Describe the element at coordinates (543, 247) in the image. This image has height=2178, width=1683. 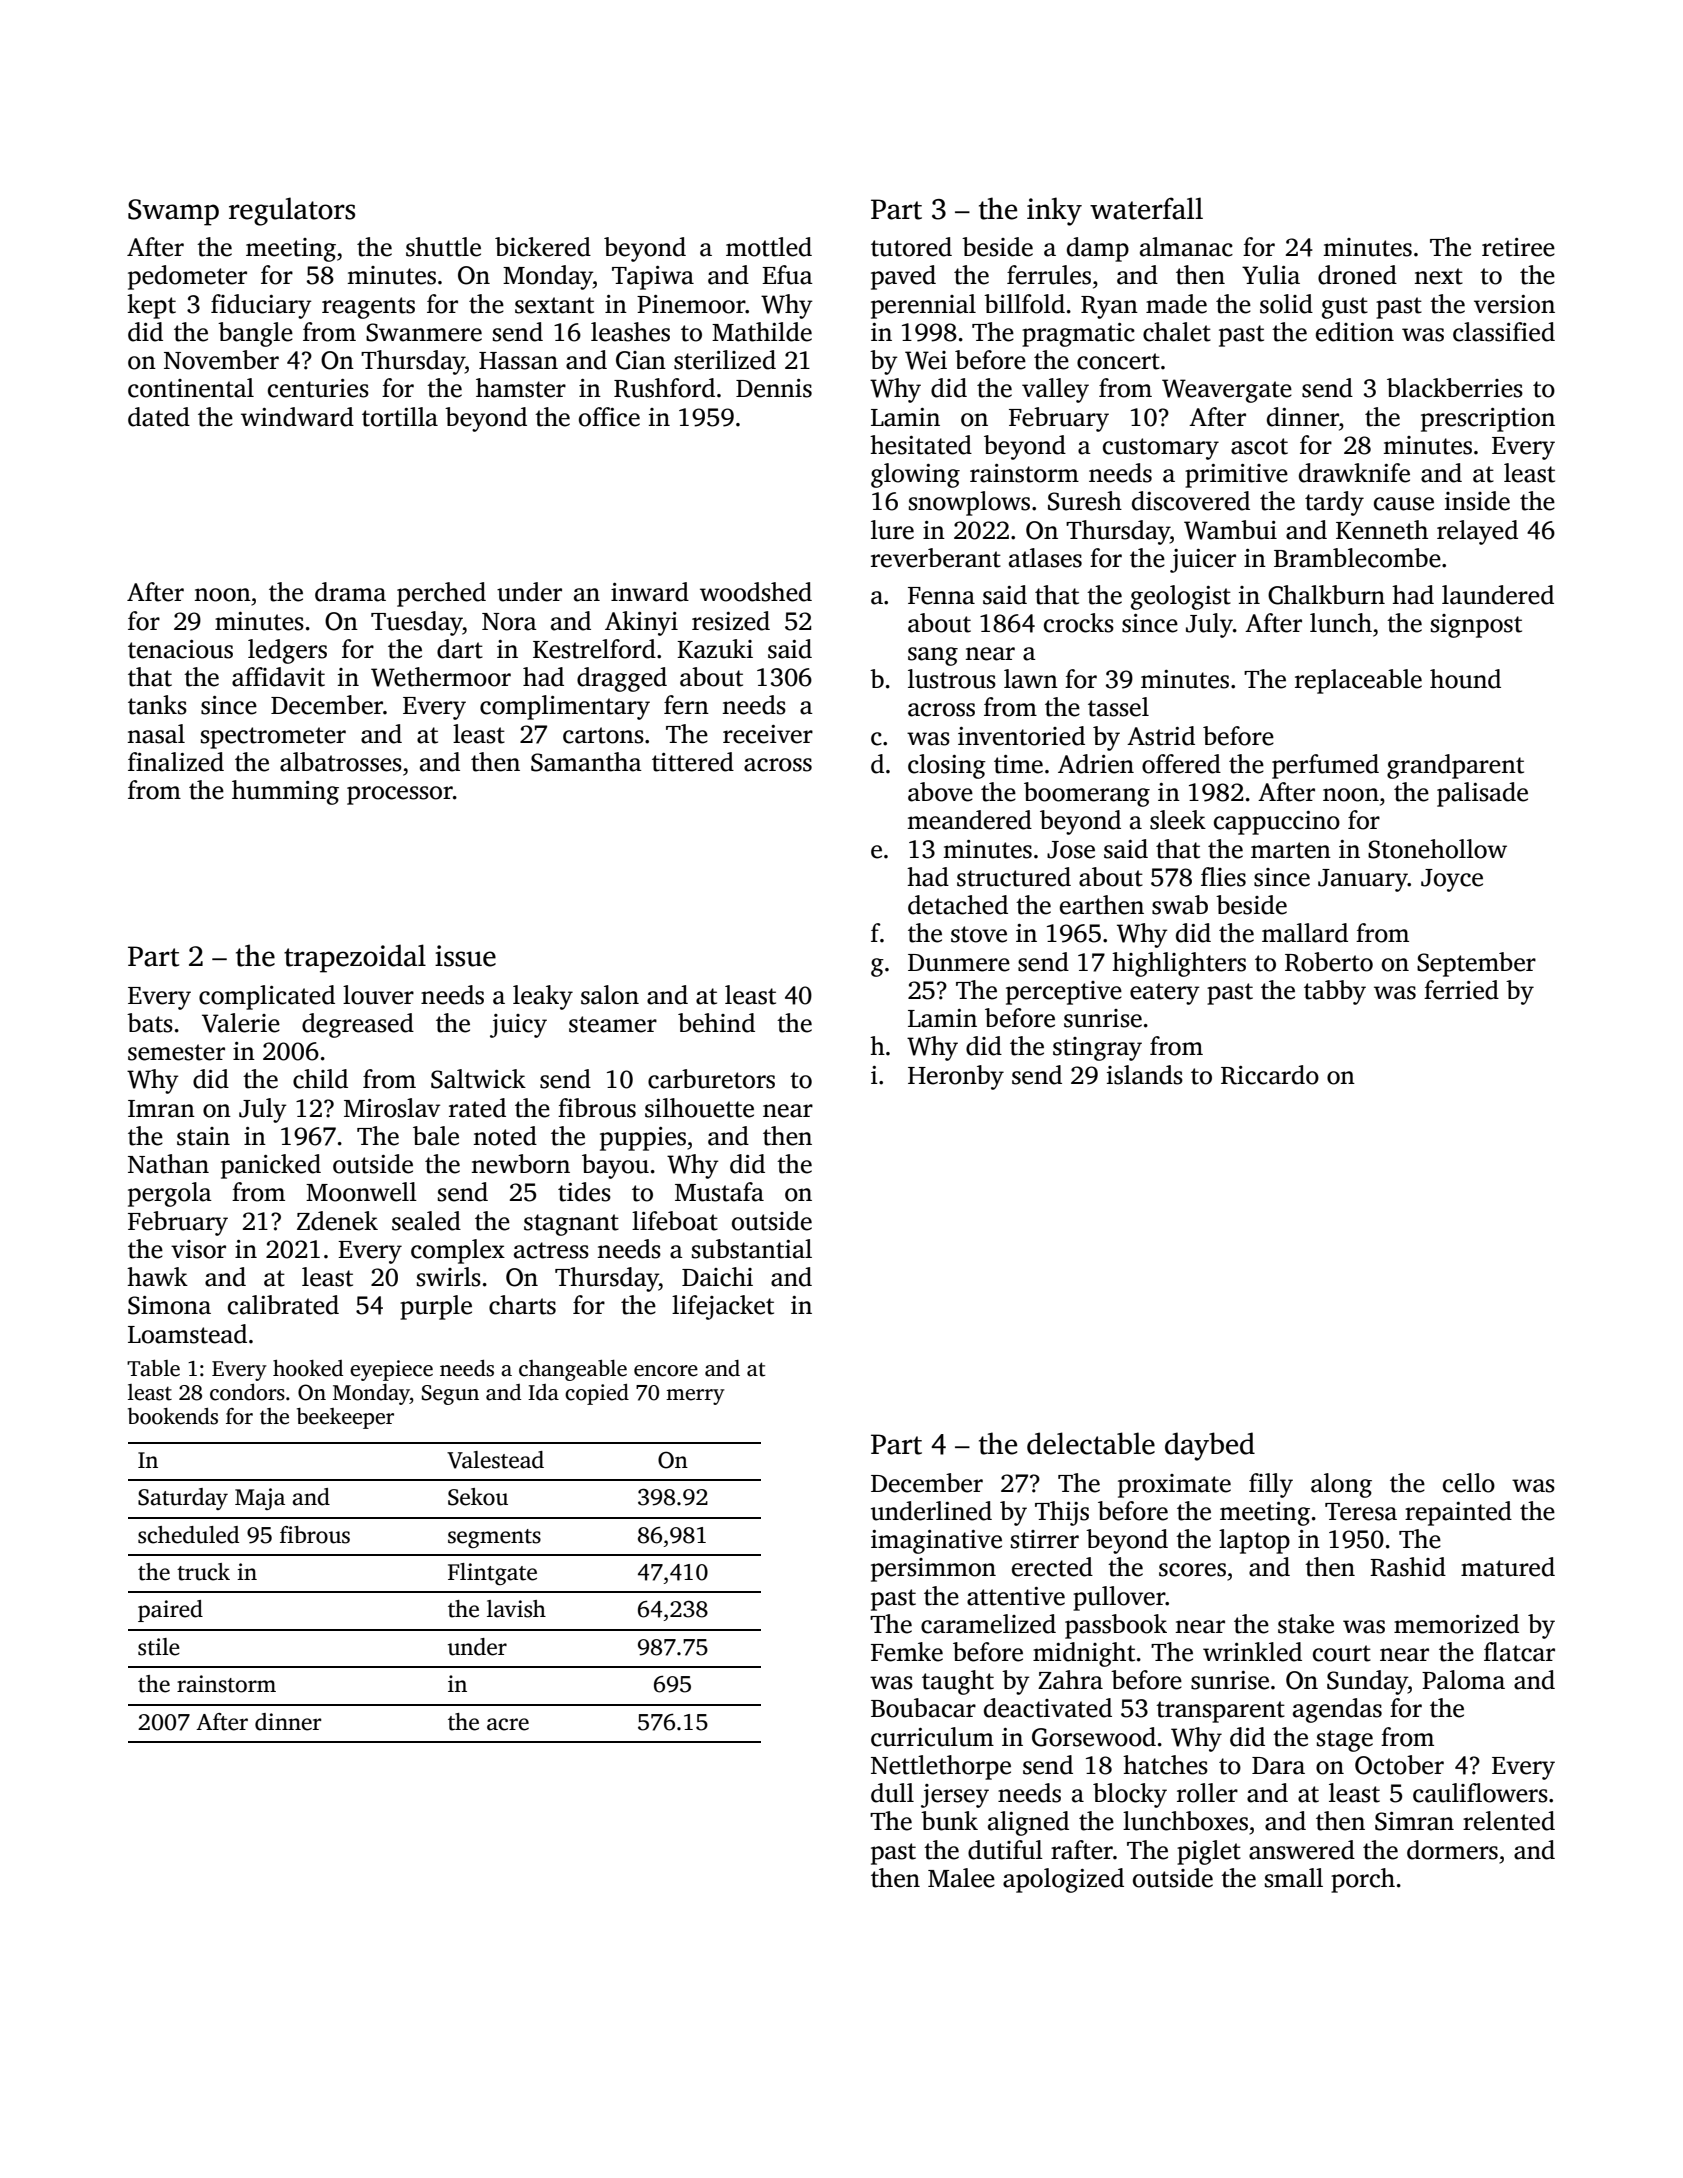
I see `bickered` at that location.
